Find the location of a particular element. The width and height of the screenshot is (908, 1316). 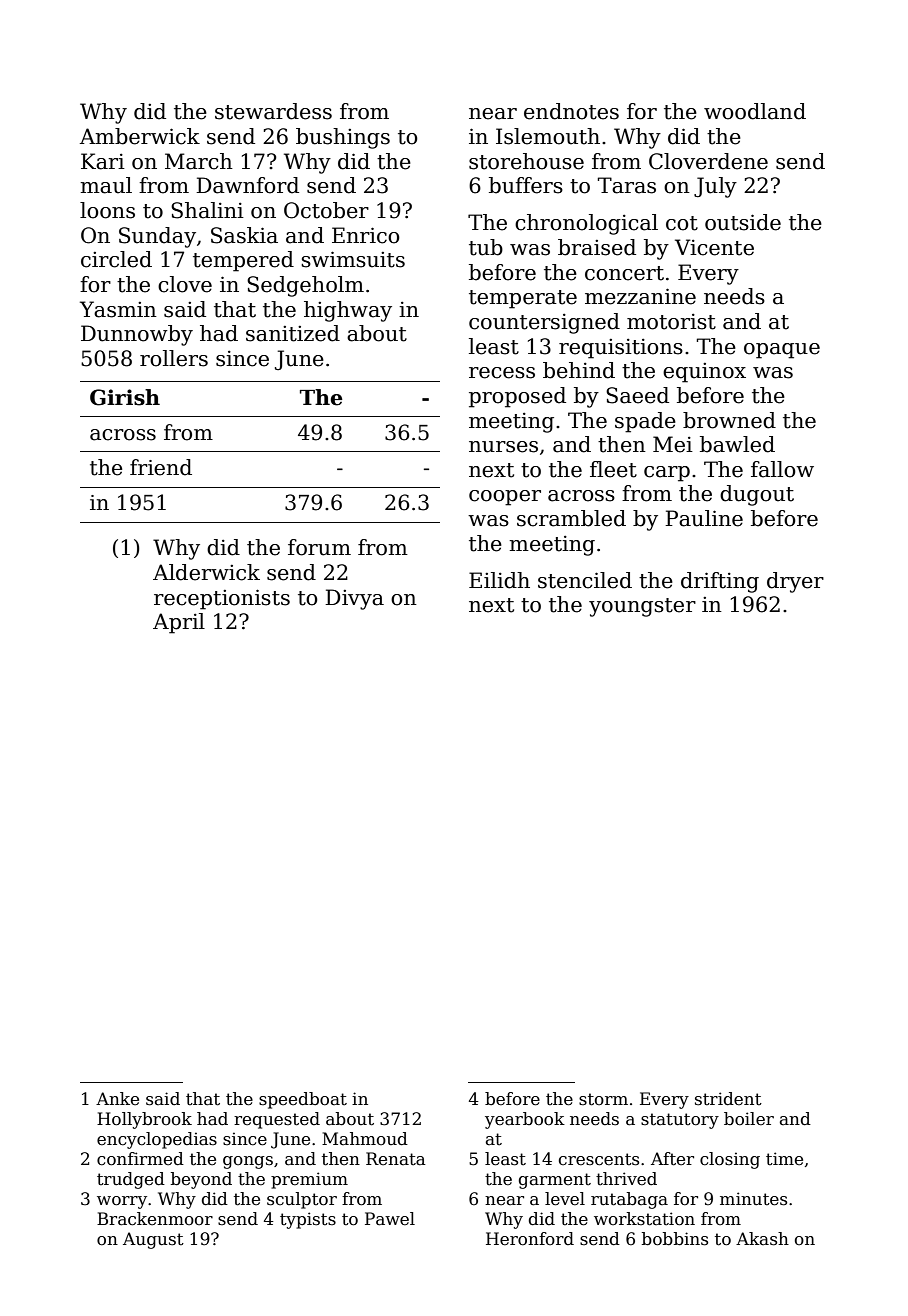

youngster is located at coordinates (642, 607).
